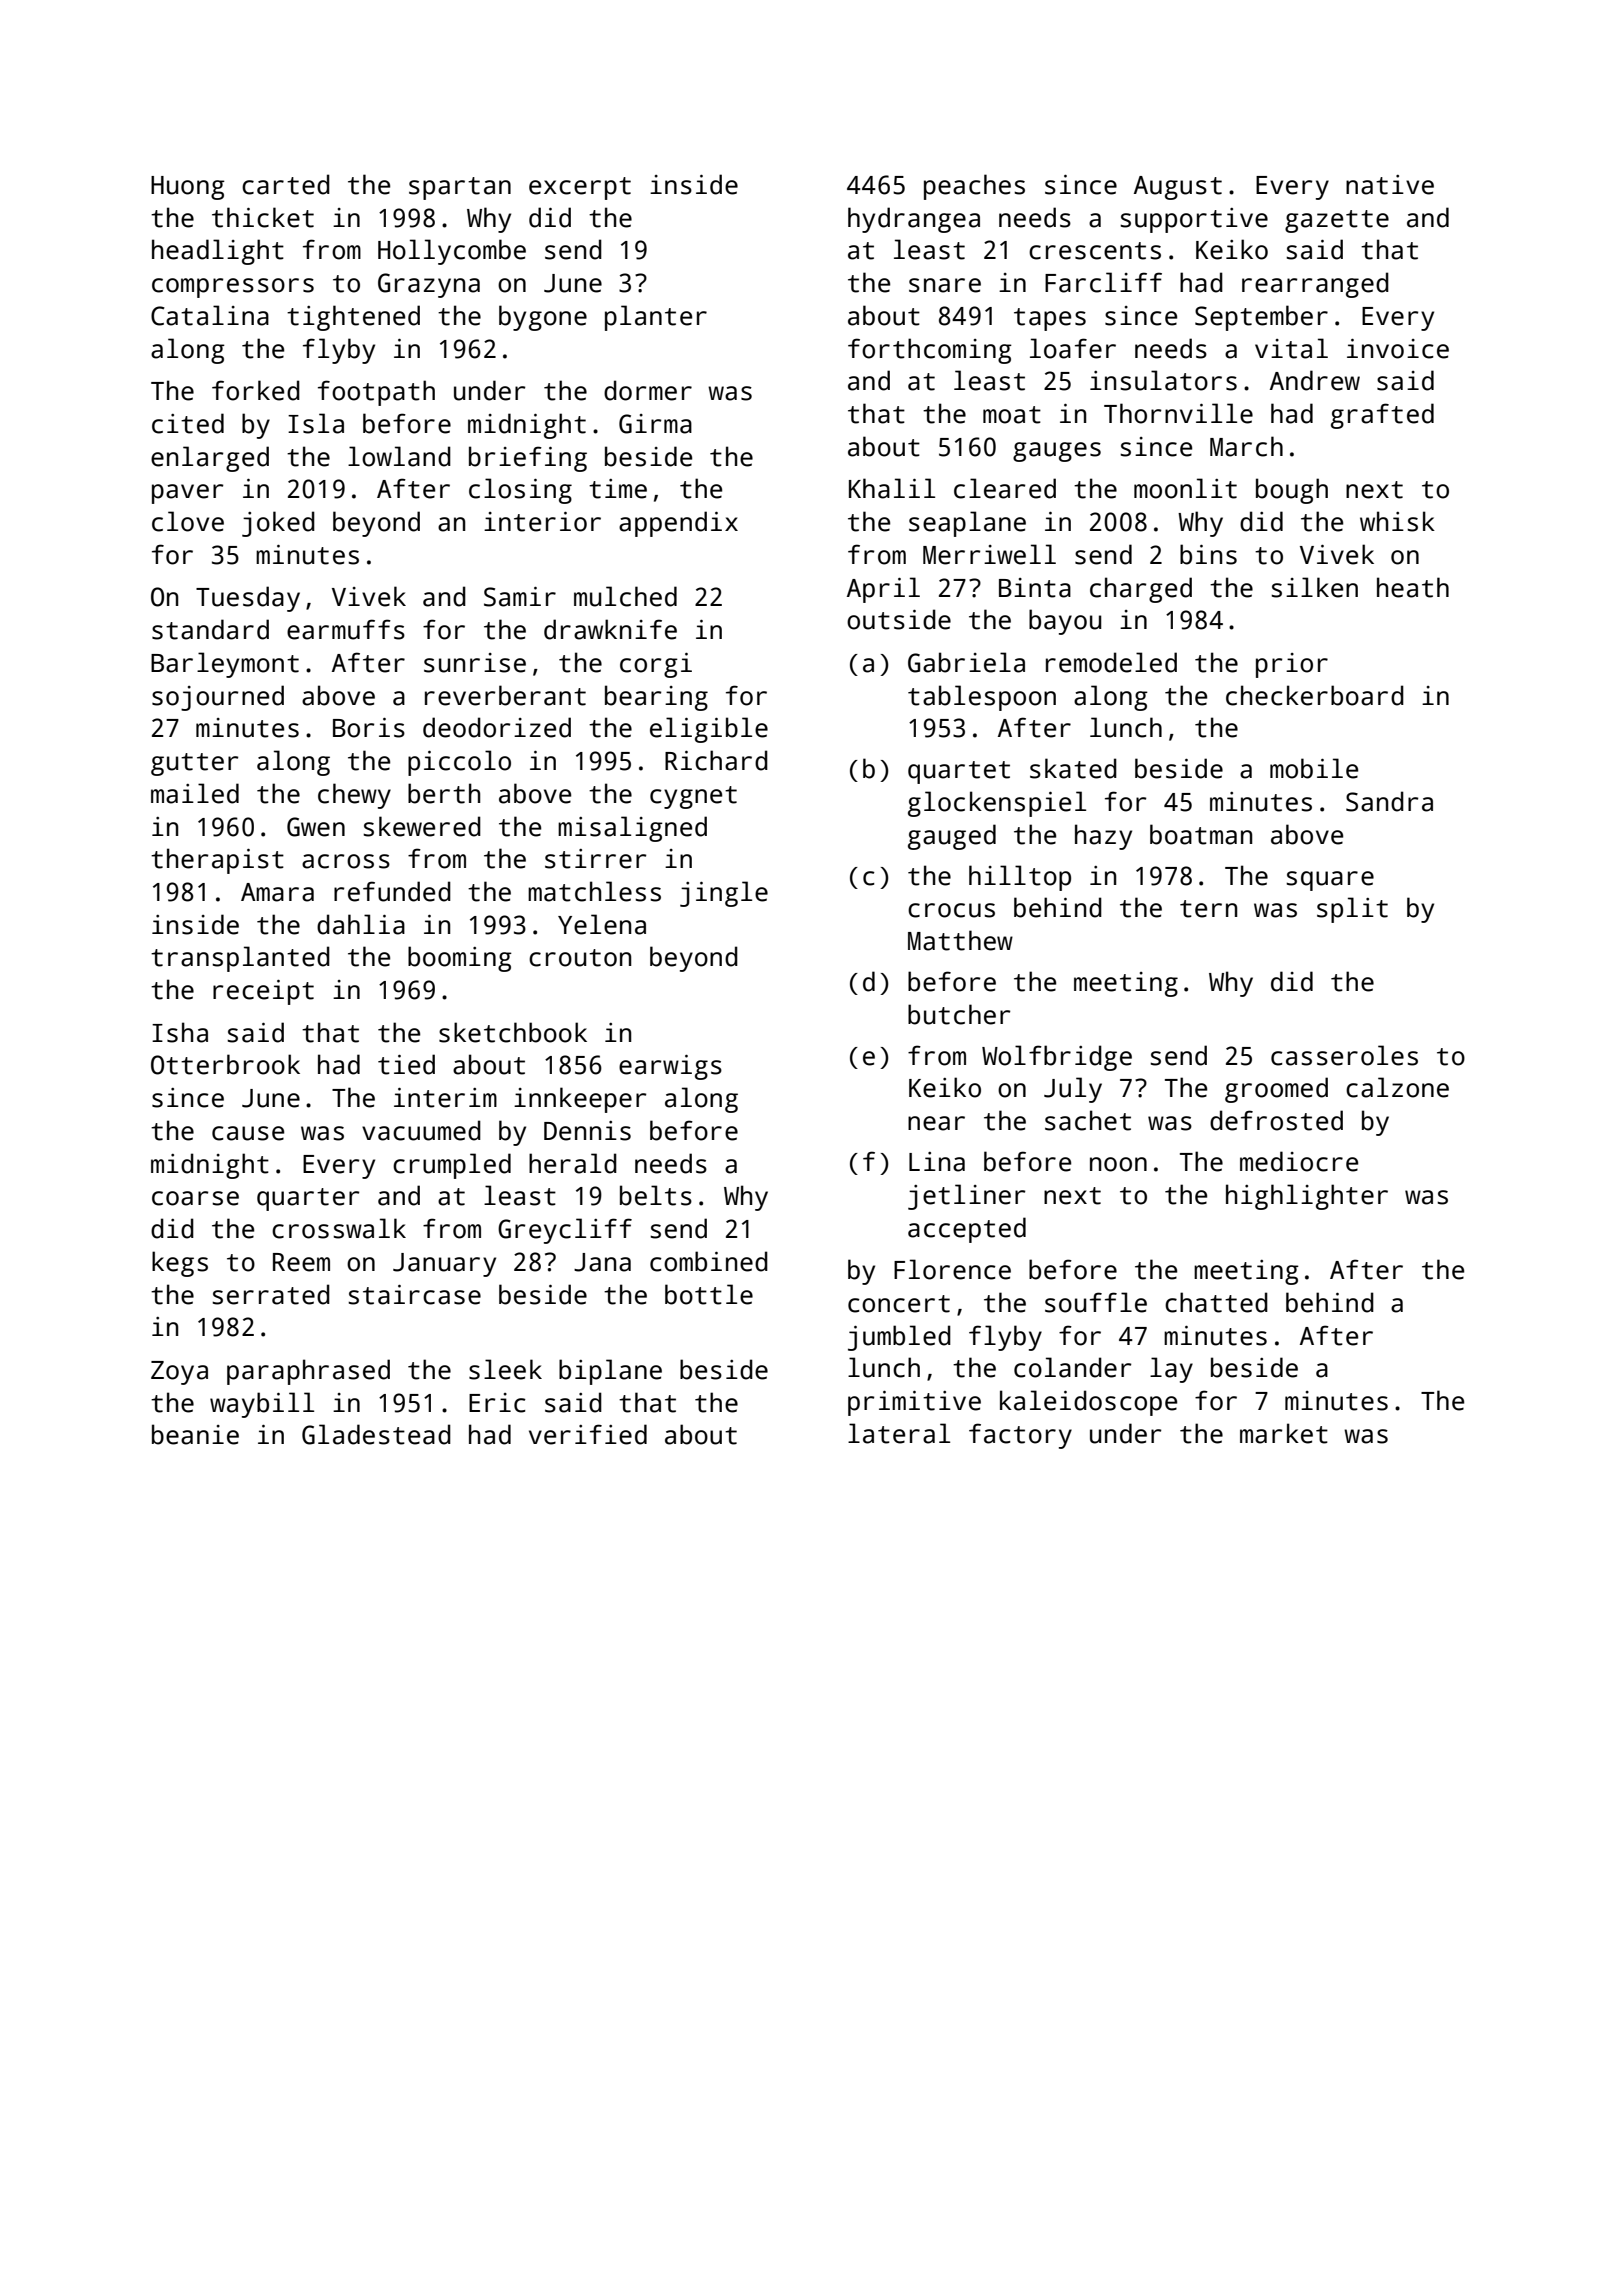  I want to click on butcher, so click(959, 1014).
